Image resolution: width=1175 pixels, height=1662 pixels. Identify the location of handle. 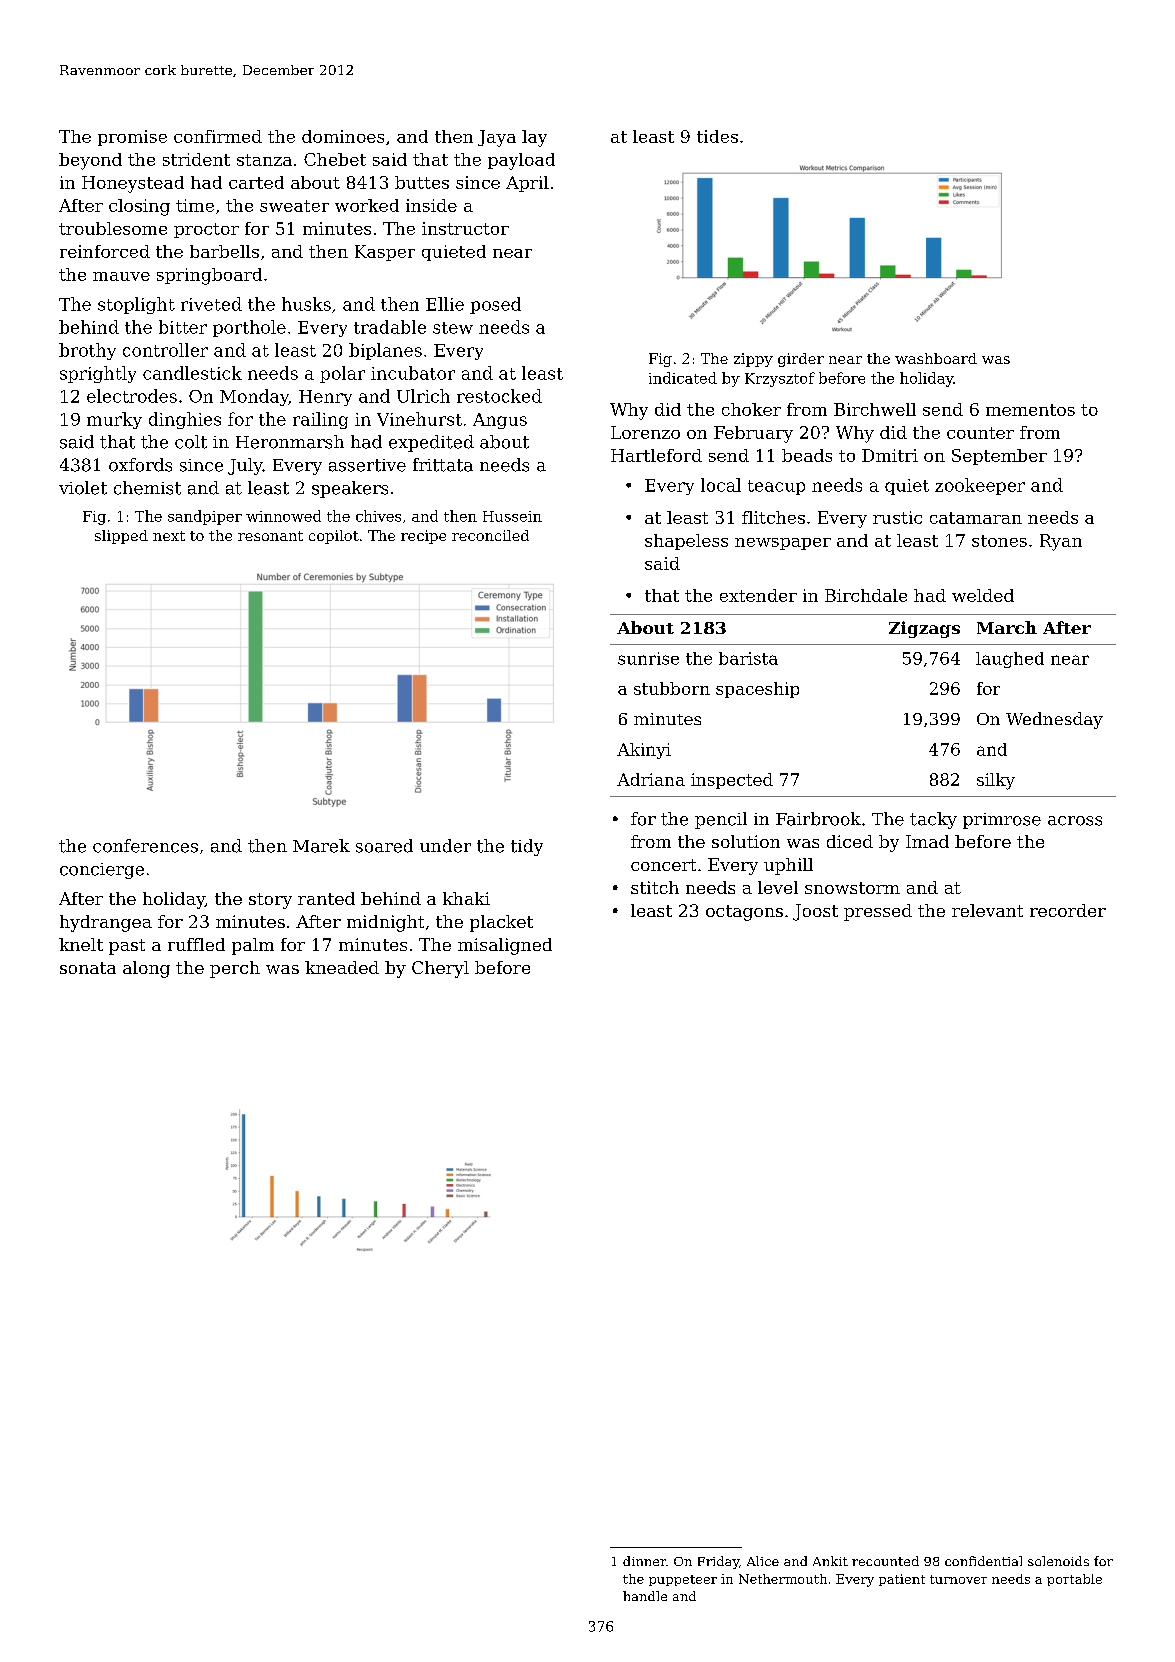
(645, 1596).
